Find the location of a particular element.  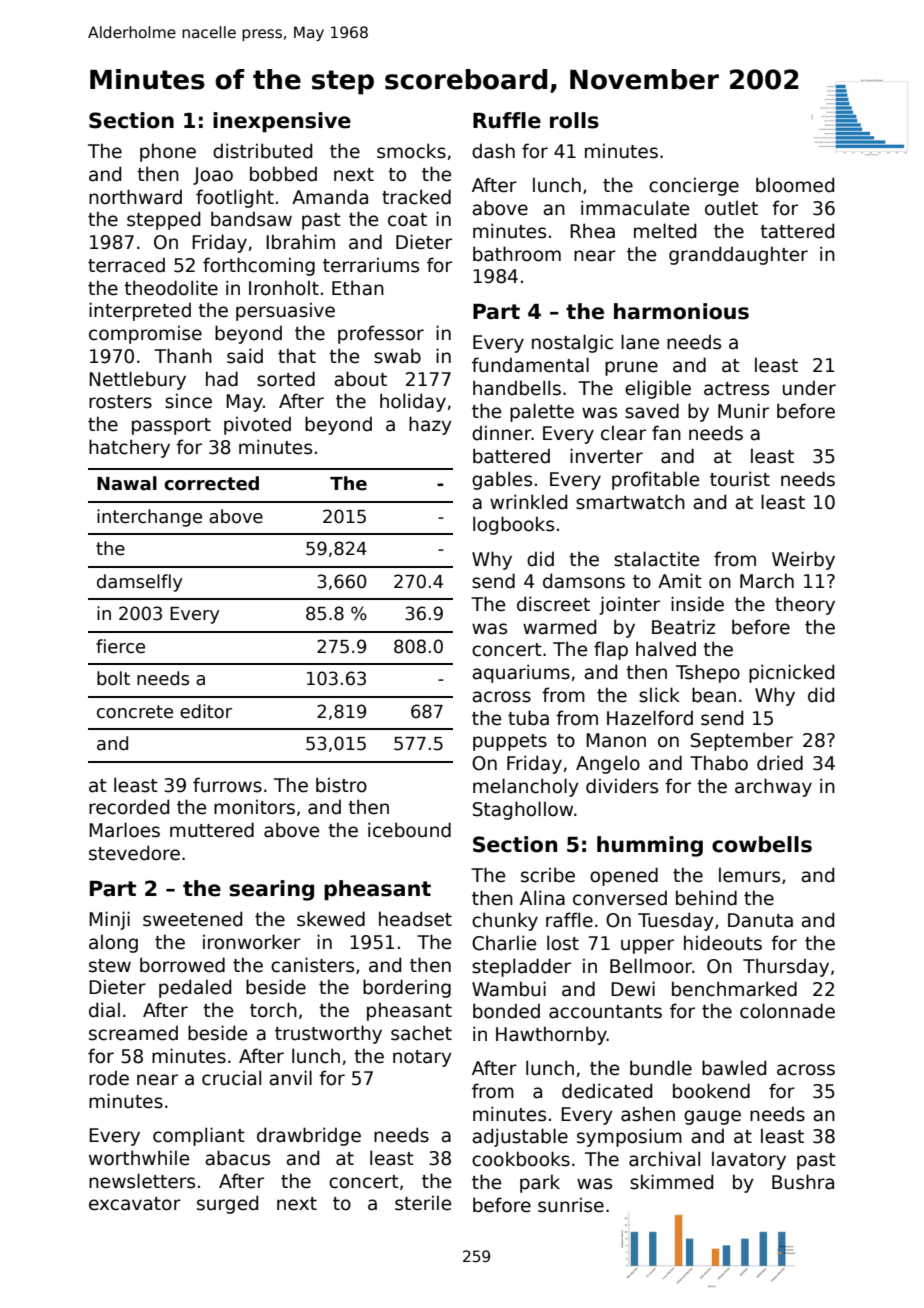

concierge is located at coordinates (694, 186).
